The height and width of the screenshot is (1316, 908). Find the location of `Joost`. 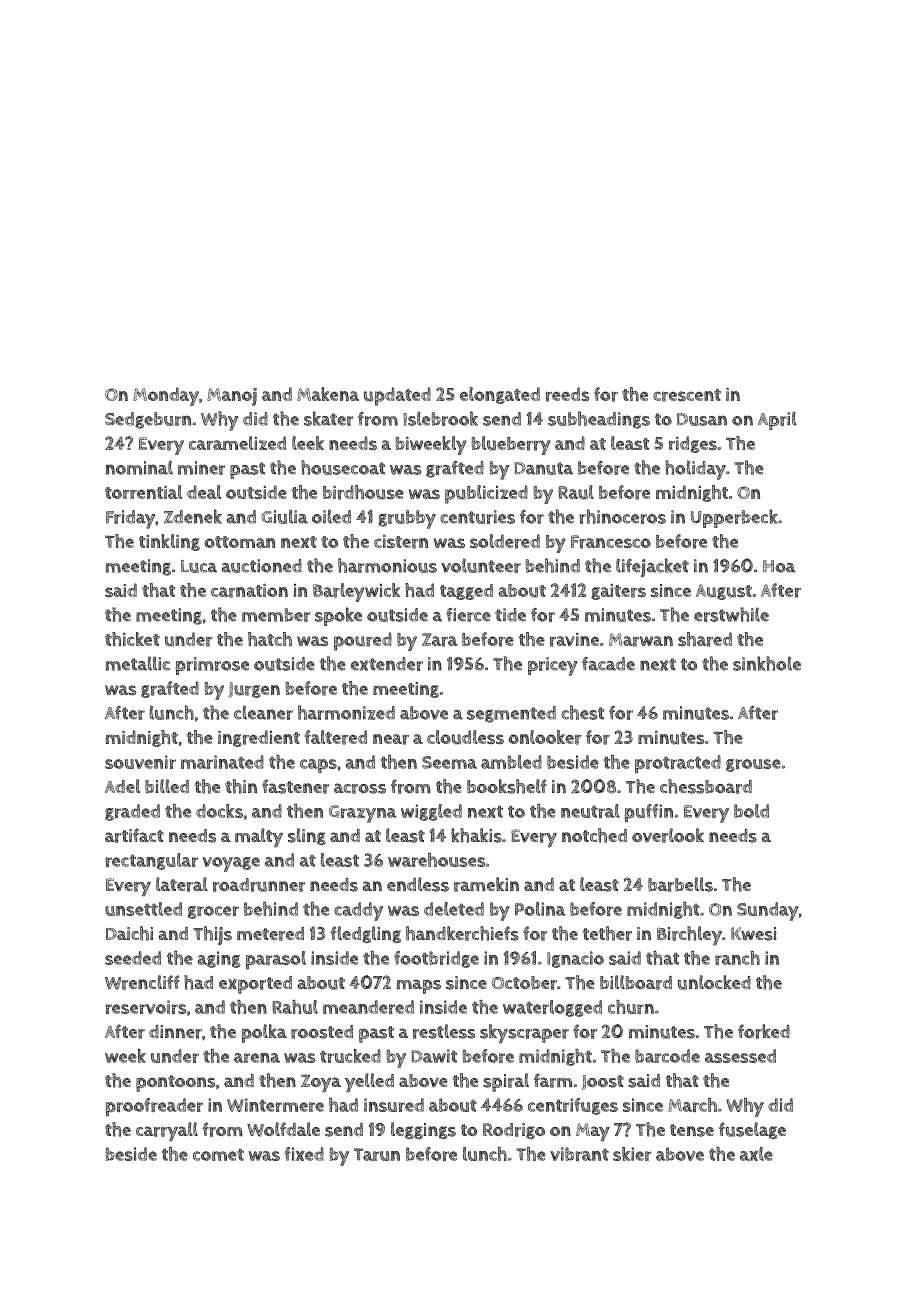

Joost is located at coordinates (603, 1082).
